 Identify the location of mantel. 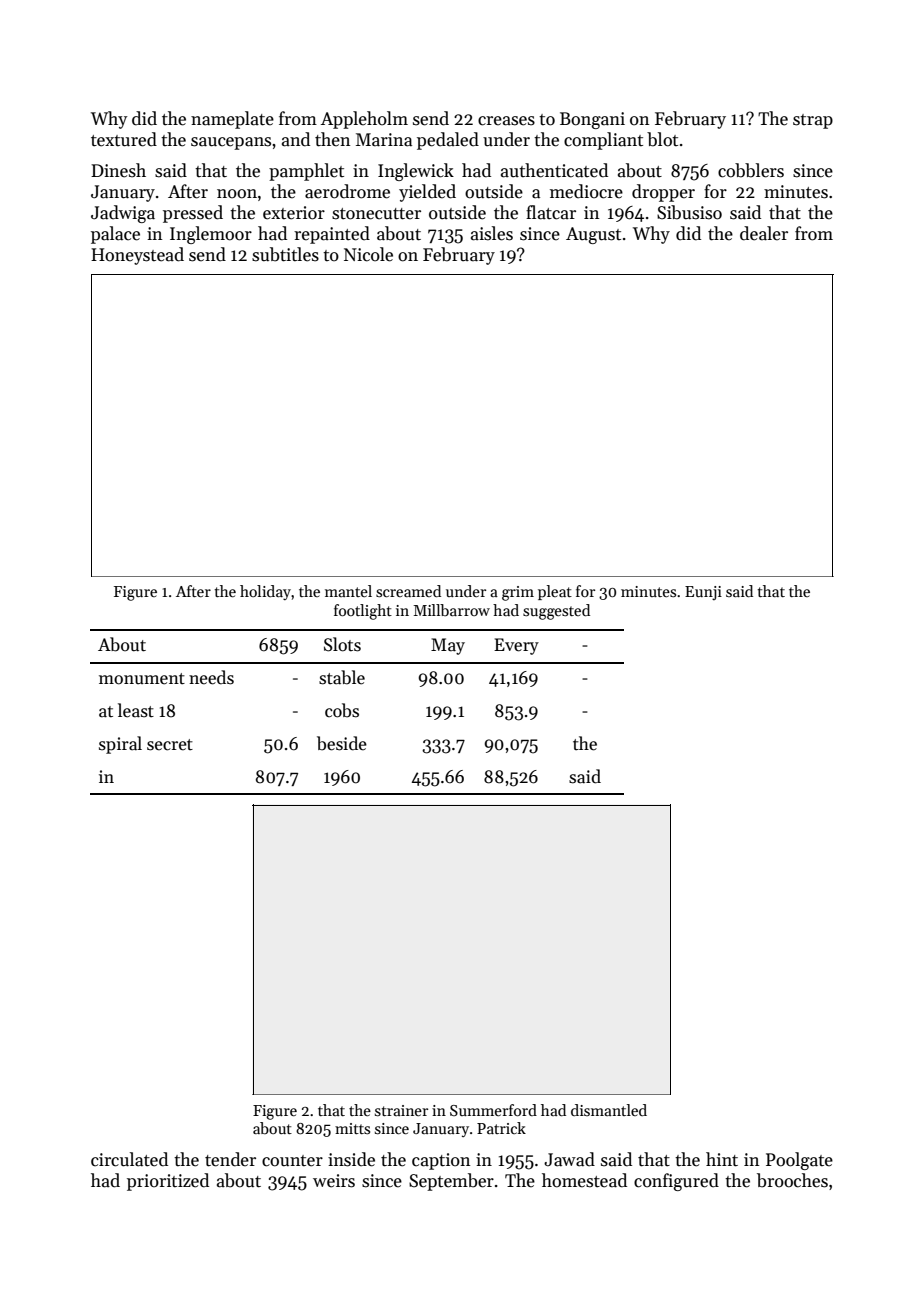
(348, 591).
